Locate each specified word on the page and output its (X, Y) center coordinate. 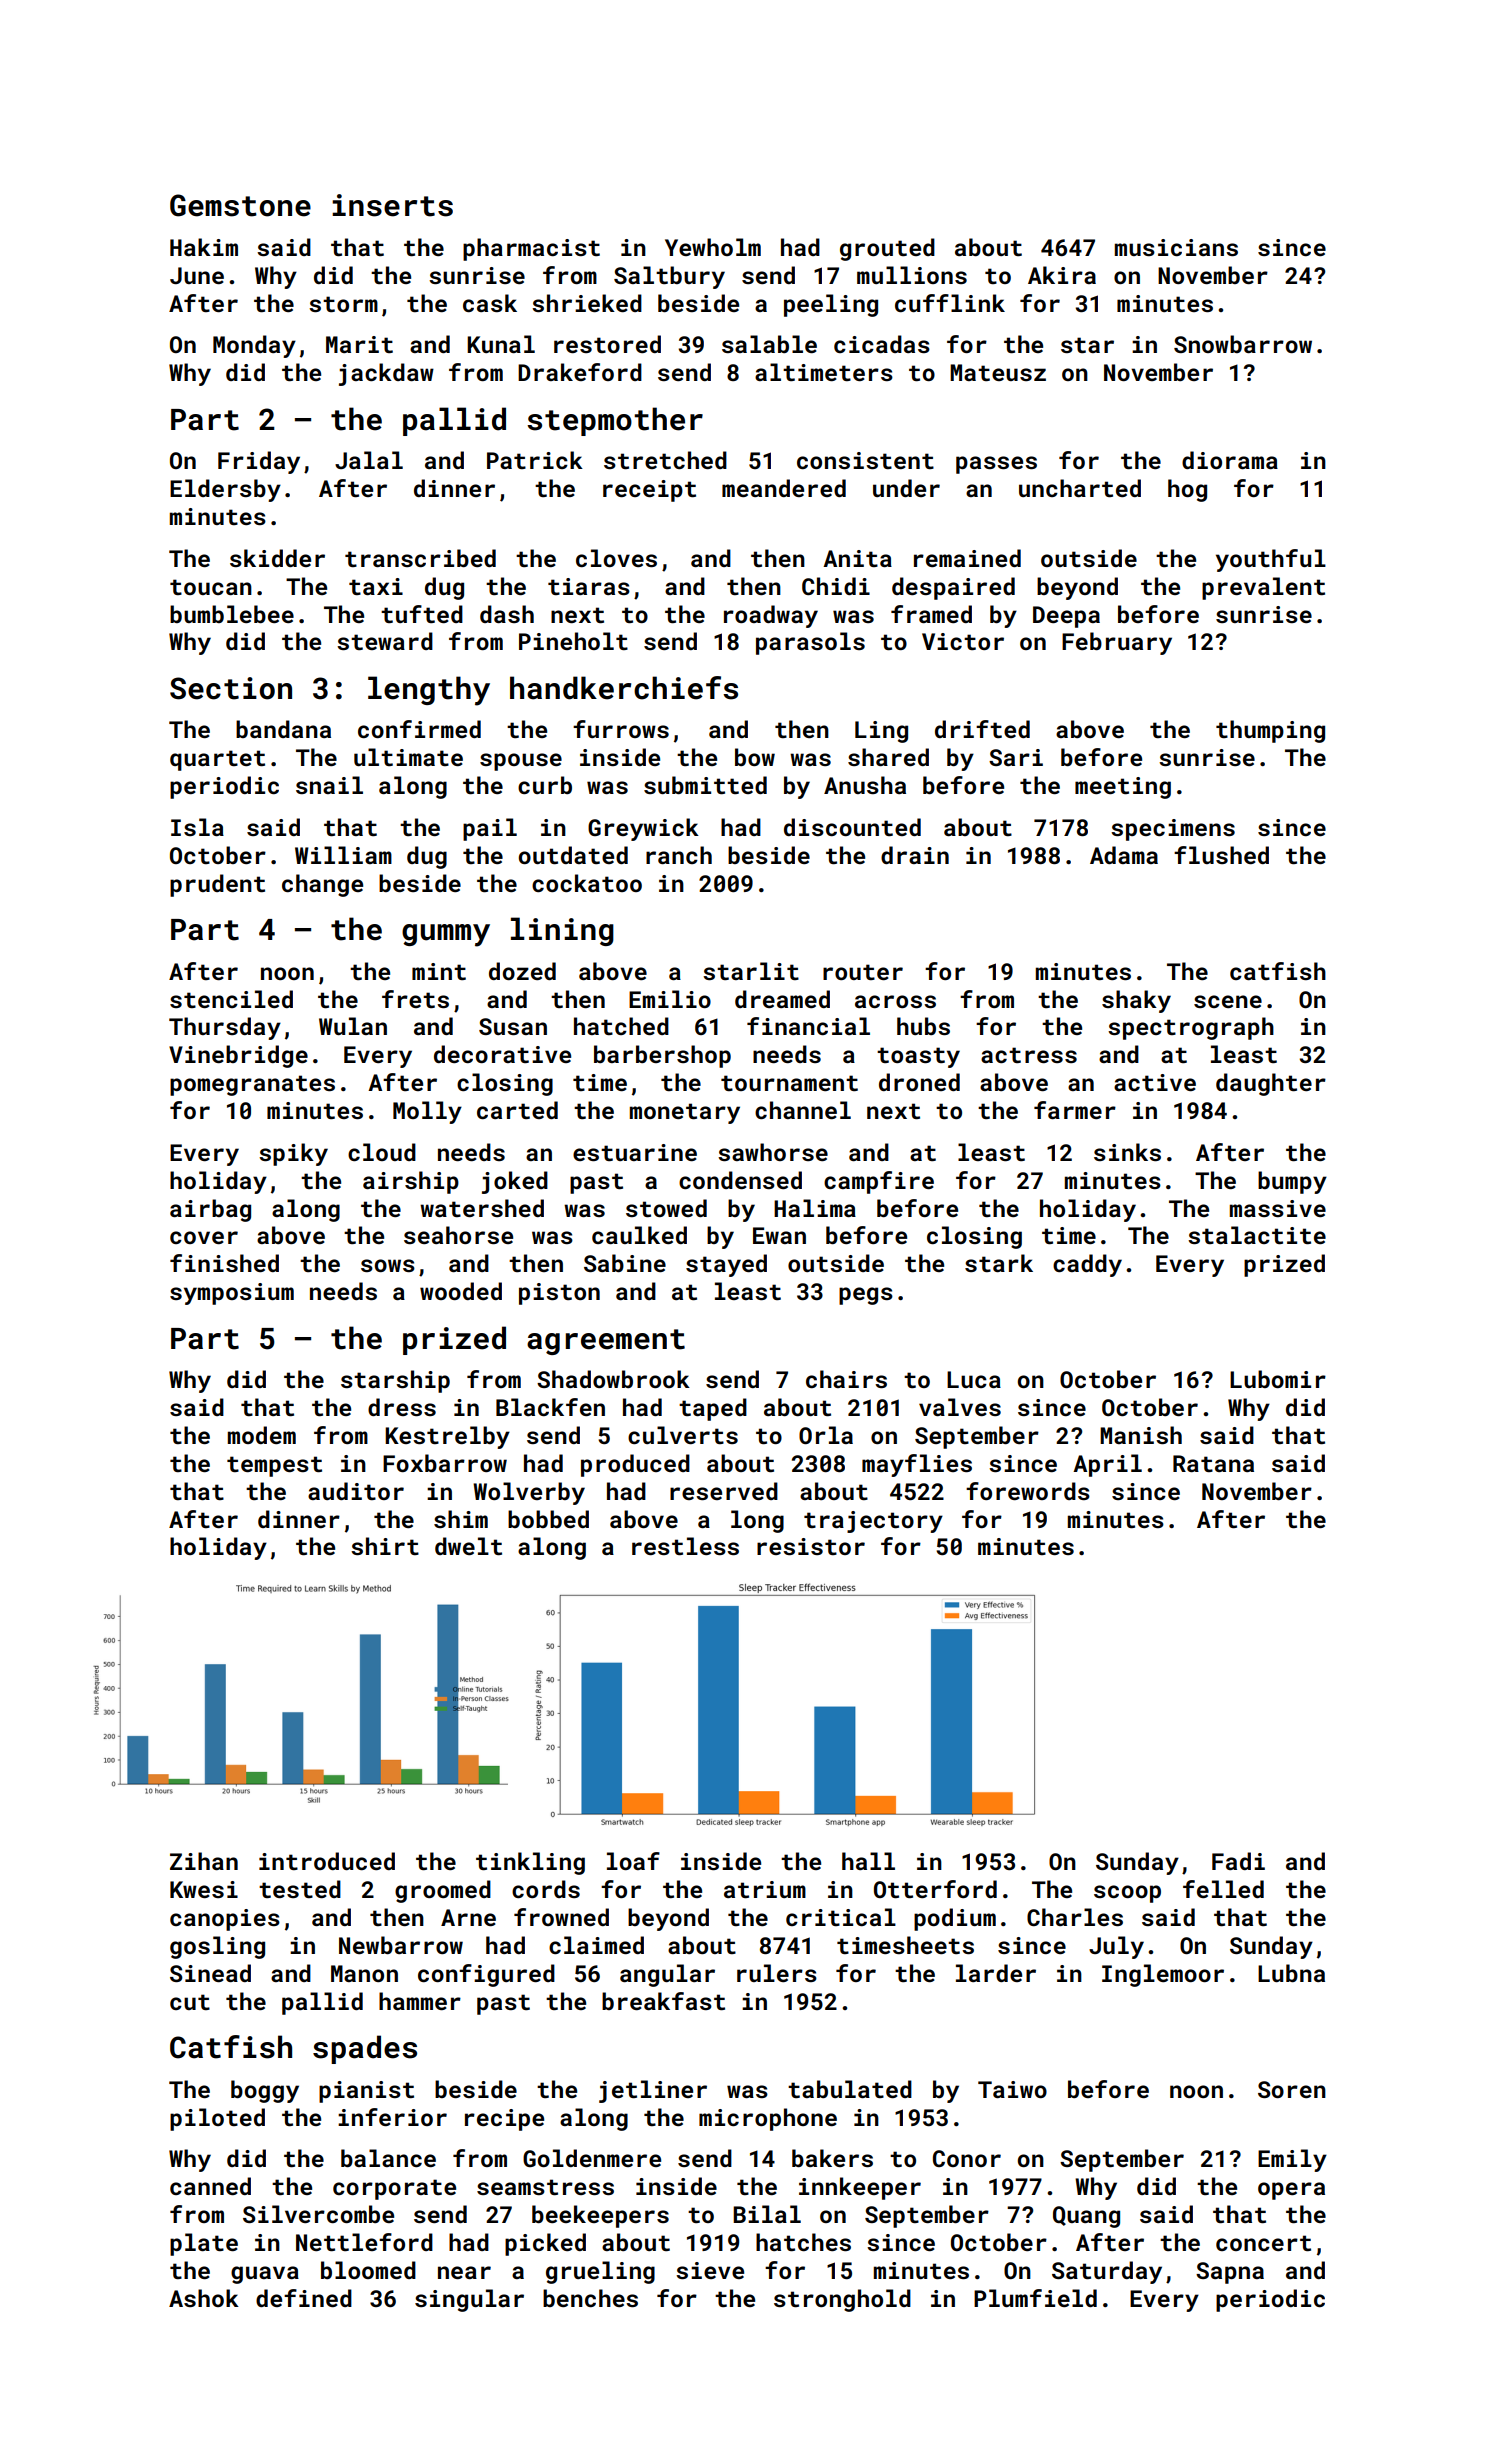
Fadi (1238, 1861)
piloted (217, 2119)
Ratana (1213, 1463)
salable (769, 344)
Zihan (204, 1861)
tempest (274, 1466)
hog (1187, 490)
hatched (621, 1026)
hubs (923, 1026)
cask (490, 303)
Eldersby (225, 490)
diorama (1230, 460)
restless (685, 1546)
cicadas (882, 344)
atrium (765, 1889)
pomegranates (252, 1085)
